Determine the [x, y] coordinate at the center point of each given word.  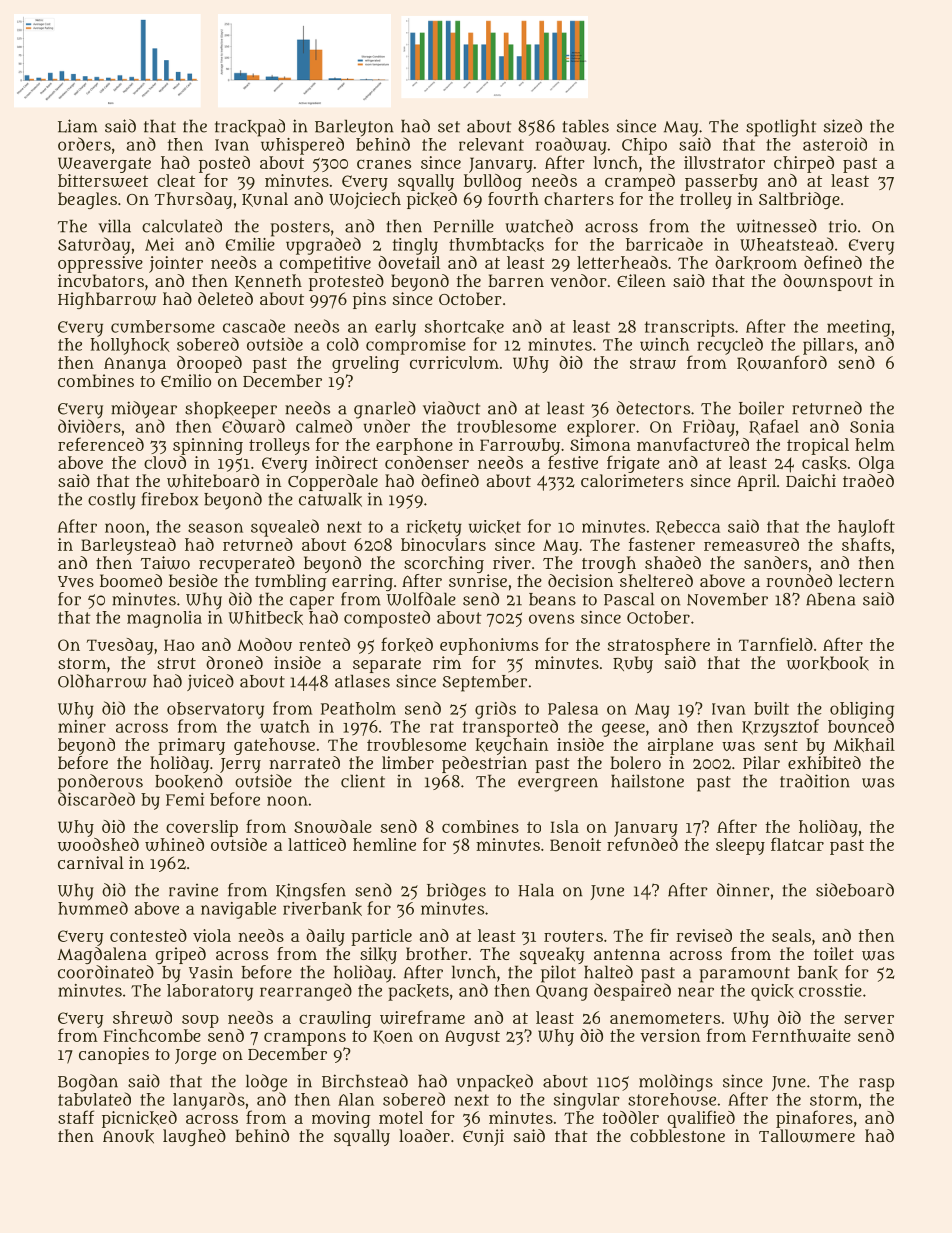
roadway [571, 146]
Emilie [250, 244]
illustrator [724, 162]
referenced [101, 444]
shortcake [464, 327]
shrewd [142, 1017]
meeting [859, 328]
